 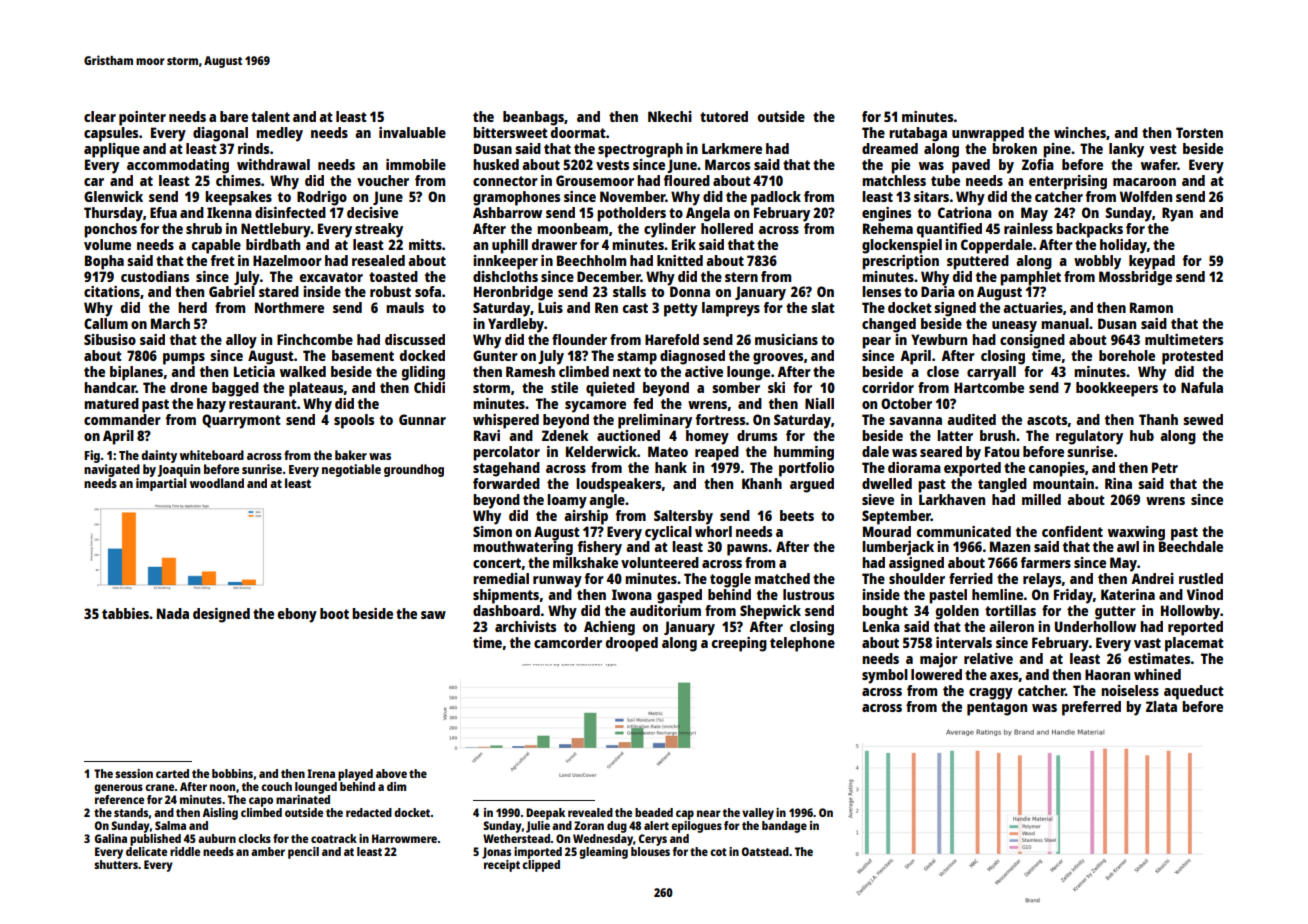 What do you see at coordinates (545, 814) in the document?
I see `Deepak` at bounding box center [545, 814].
